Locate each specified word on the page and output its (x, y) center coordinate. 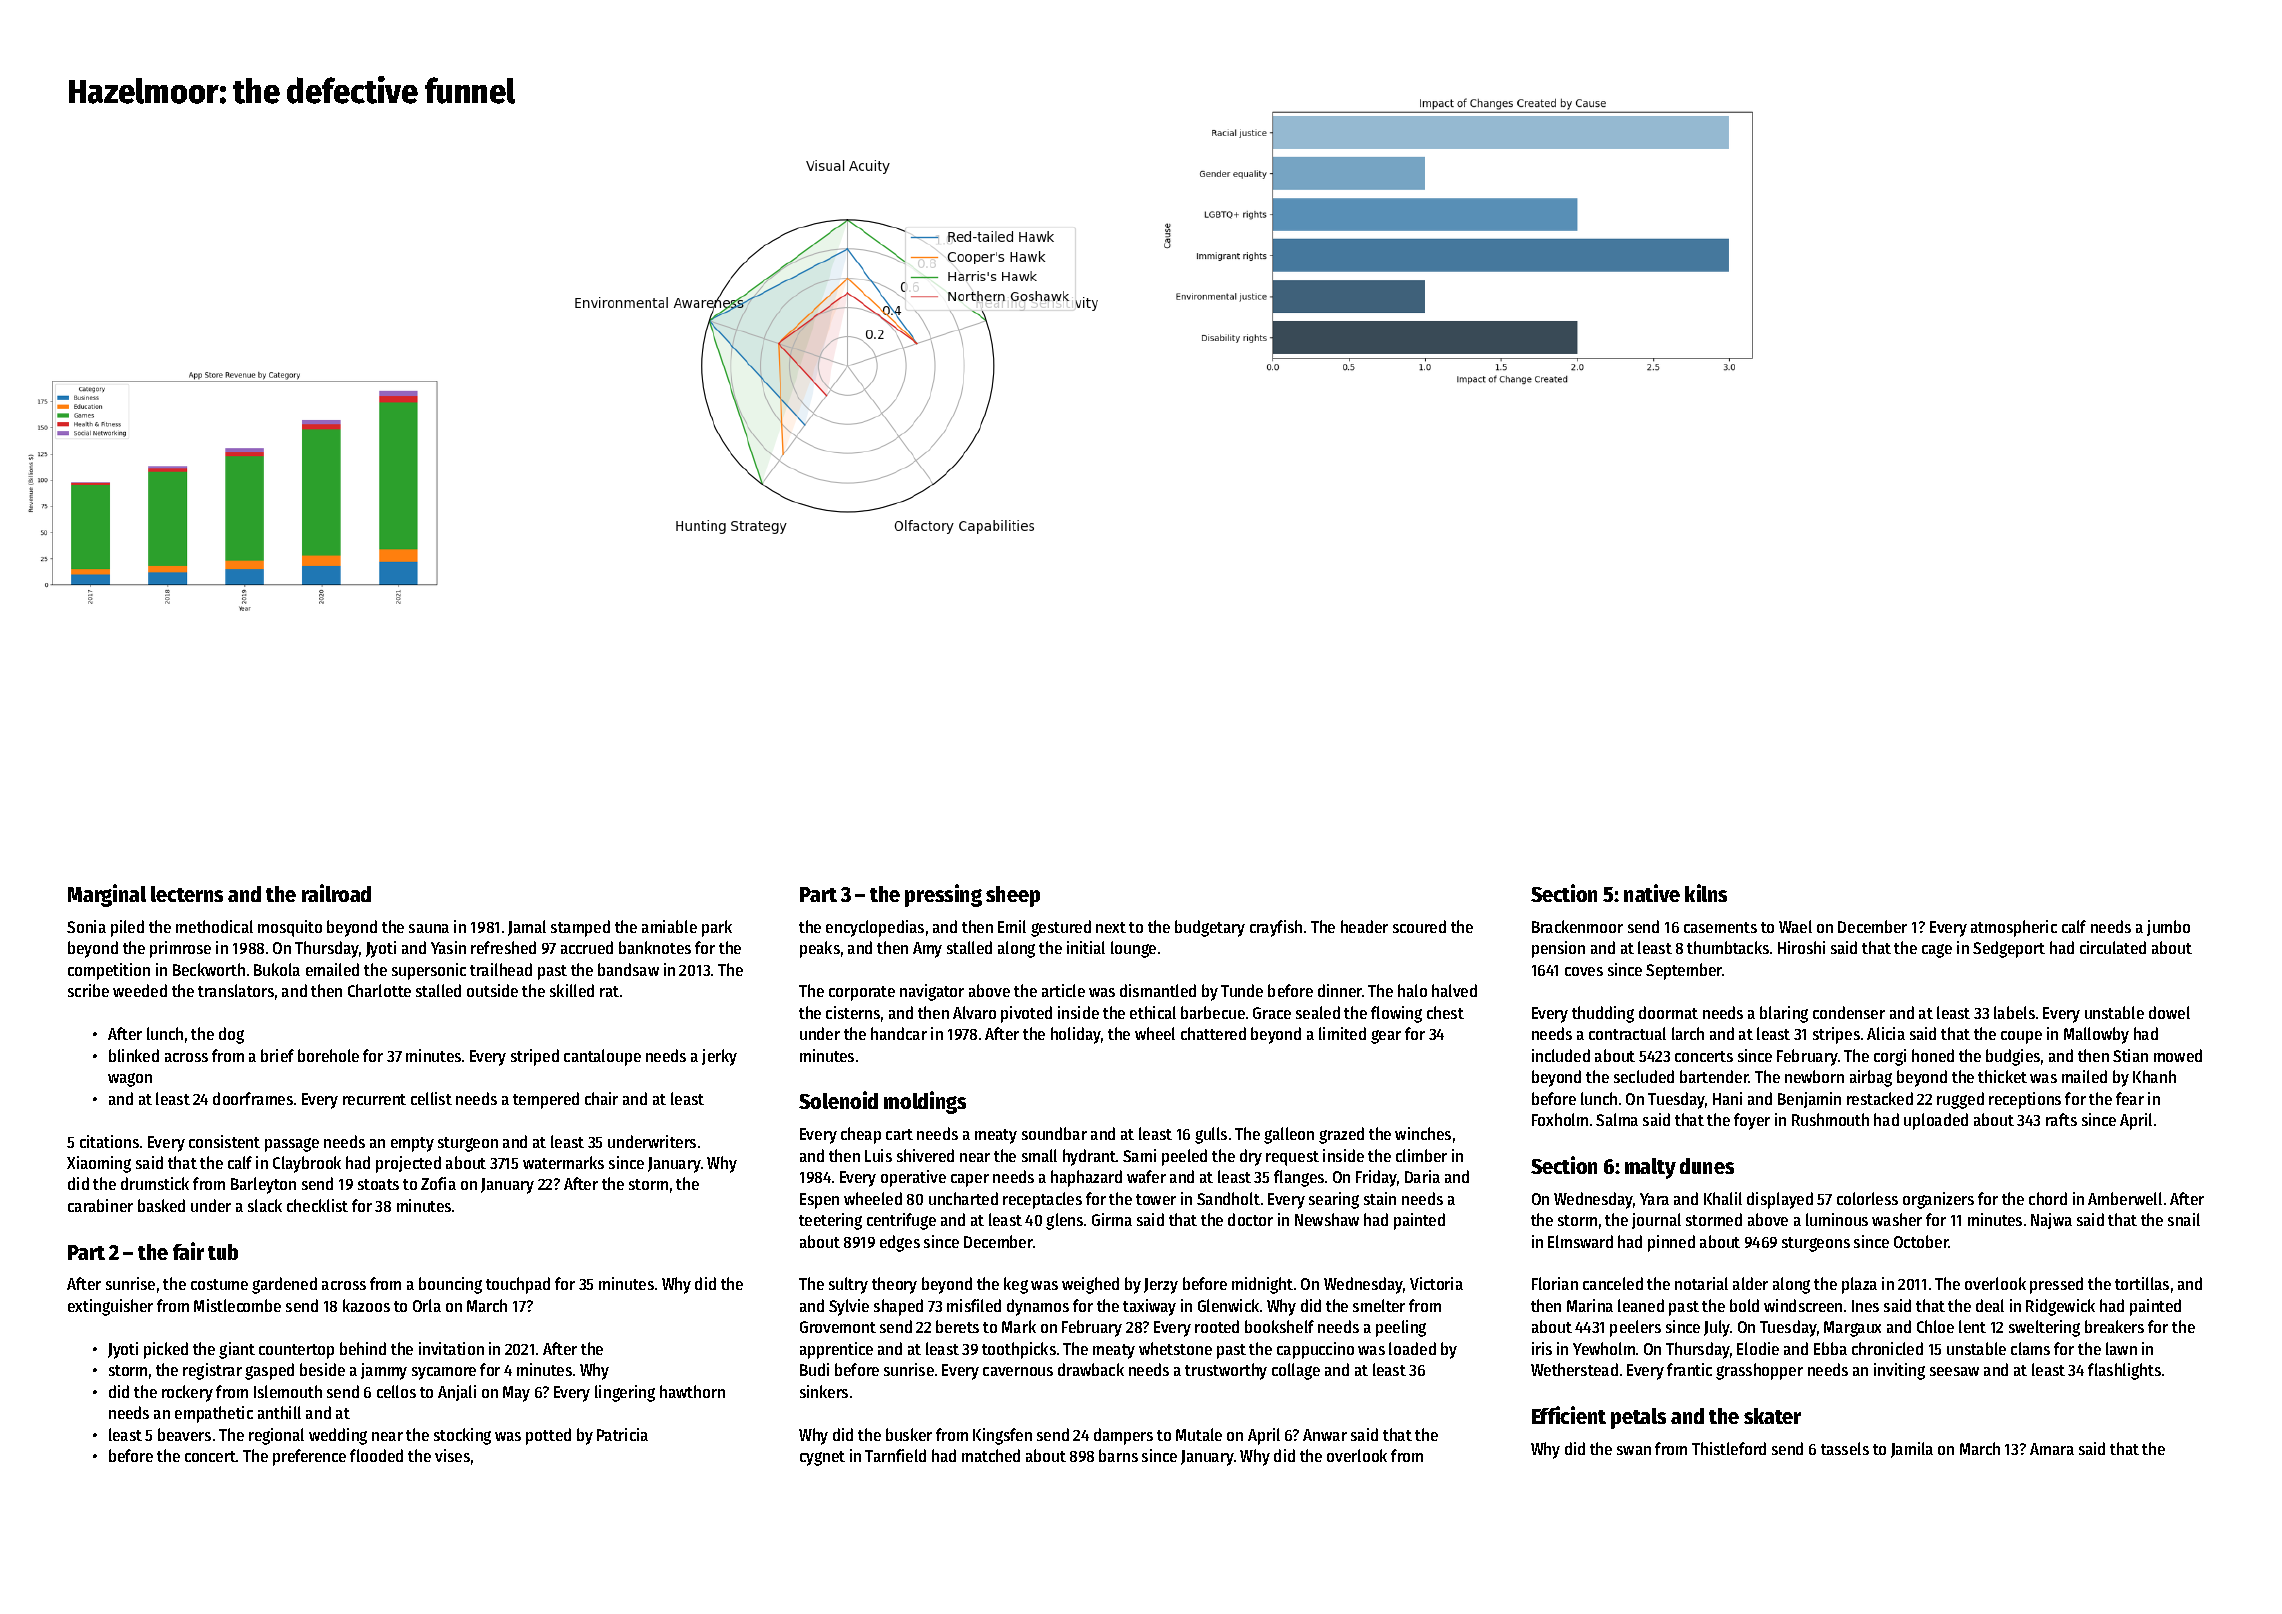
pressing (943, 895)
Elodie (1758, 1348)
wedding (338, 1436)
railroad (336, 893)
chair (601, 1098)
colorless (1867, 1198)
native (1652, 893)
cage (1937, 951)
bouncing (450, 1285)
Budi (814, 1369)
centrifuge (901, 1221)
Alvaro (974, 1012)
